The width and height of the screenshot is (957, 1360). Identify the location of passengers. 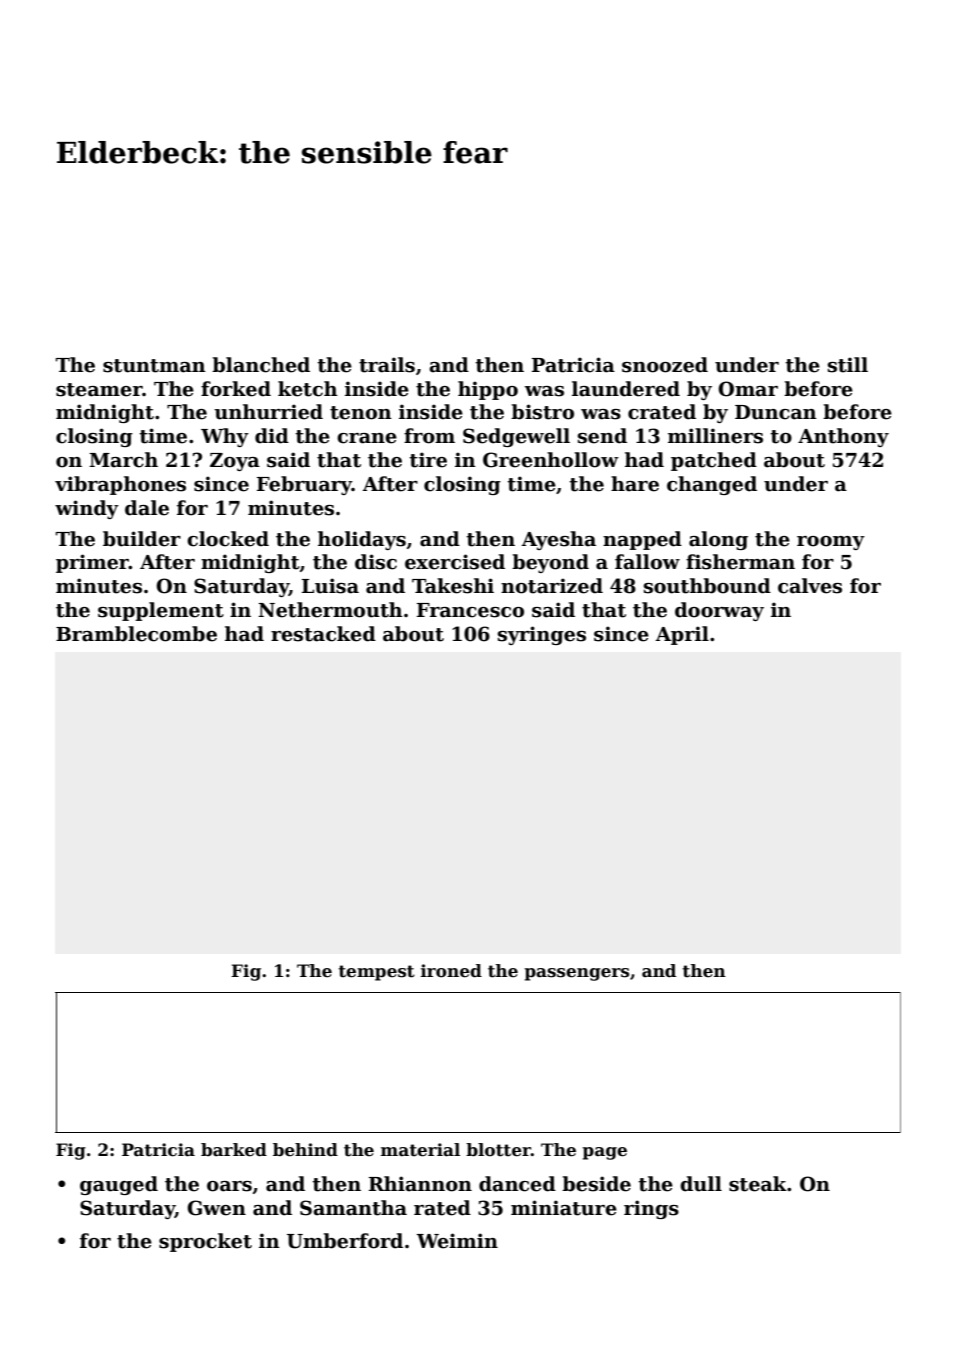
(577, 974).
